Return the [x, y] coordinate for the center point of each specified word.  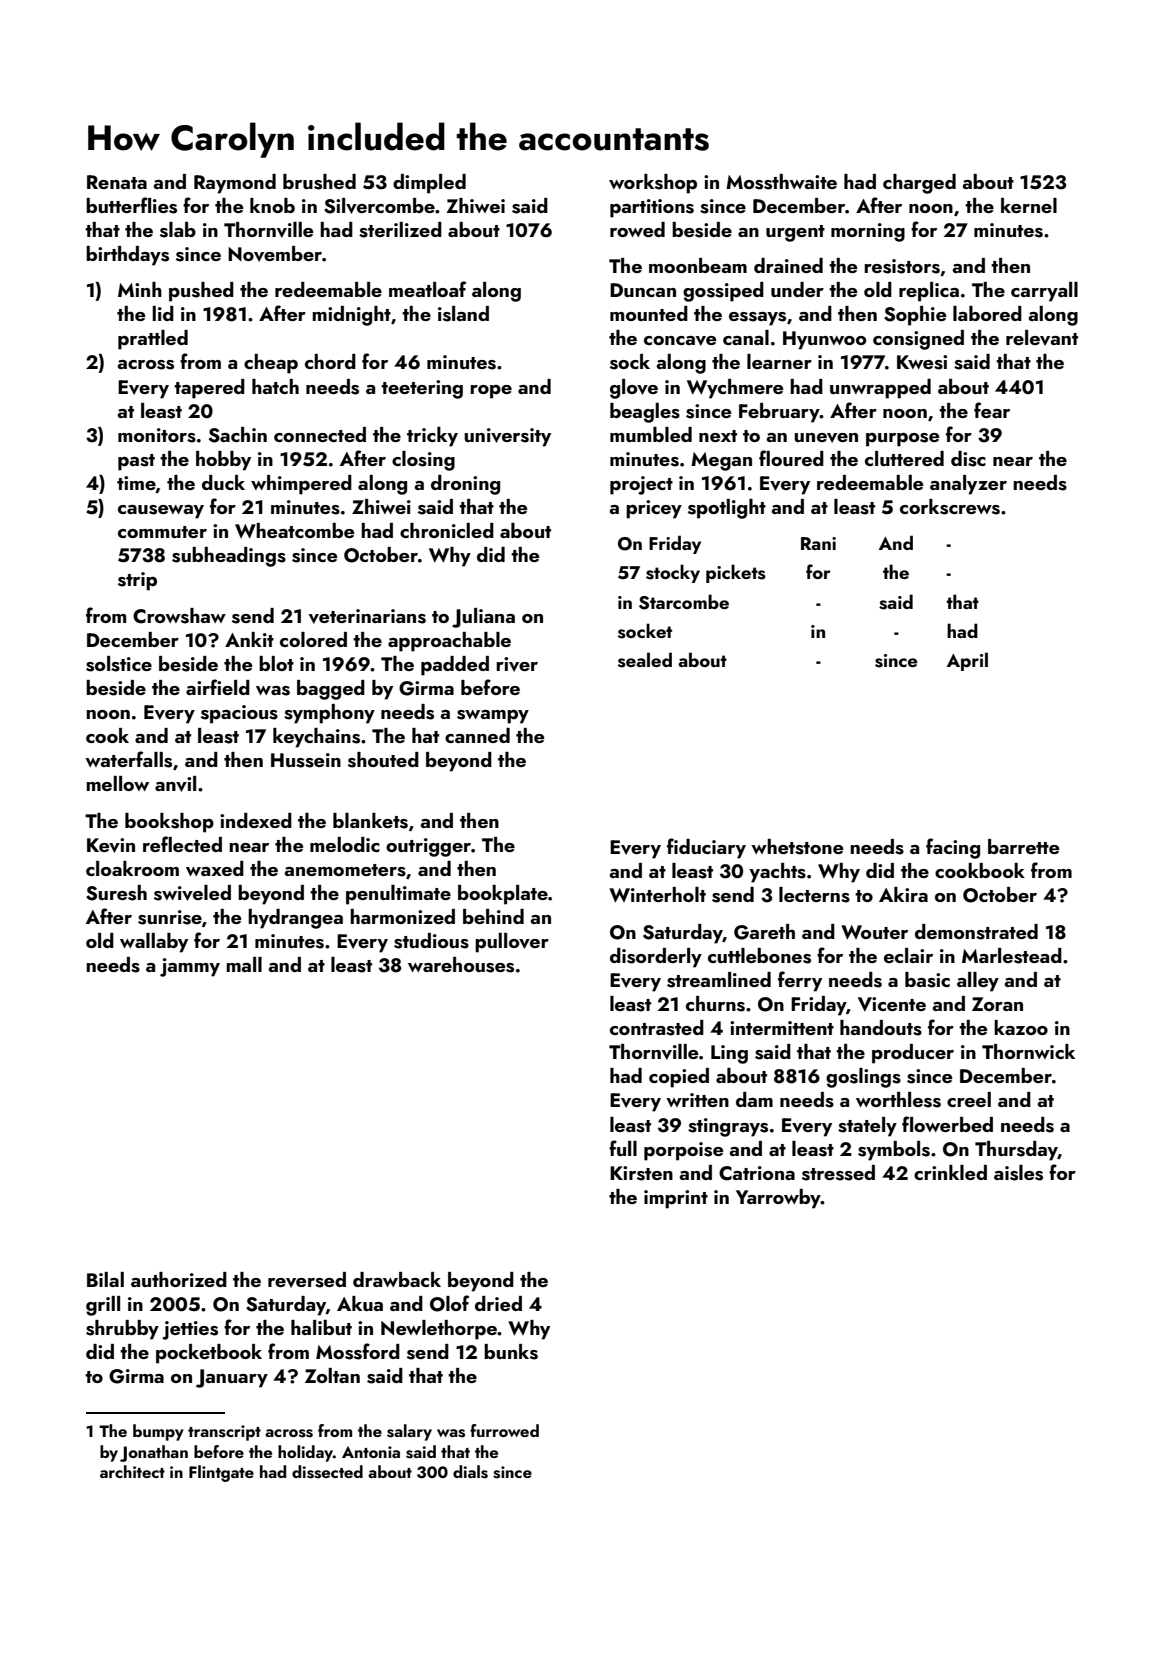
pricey [654, 509]
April [967, 661]
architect [132, 1471]
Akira [903, 894]
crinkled [950, 1172]
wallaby [154, 943]
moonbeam [698, 265]
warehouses [461, 965]
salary [409, 1432]
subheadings [229, 557]
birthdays [127, 256]
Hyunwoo [825, 340]
